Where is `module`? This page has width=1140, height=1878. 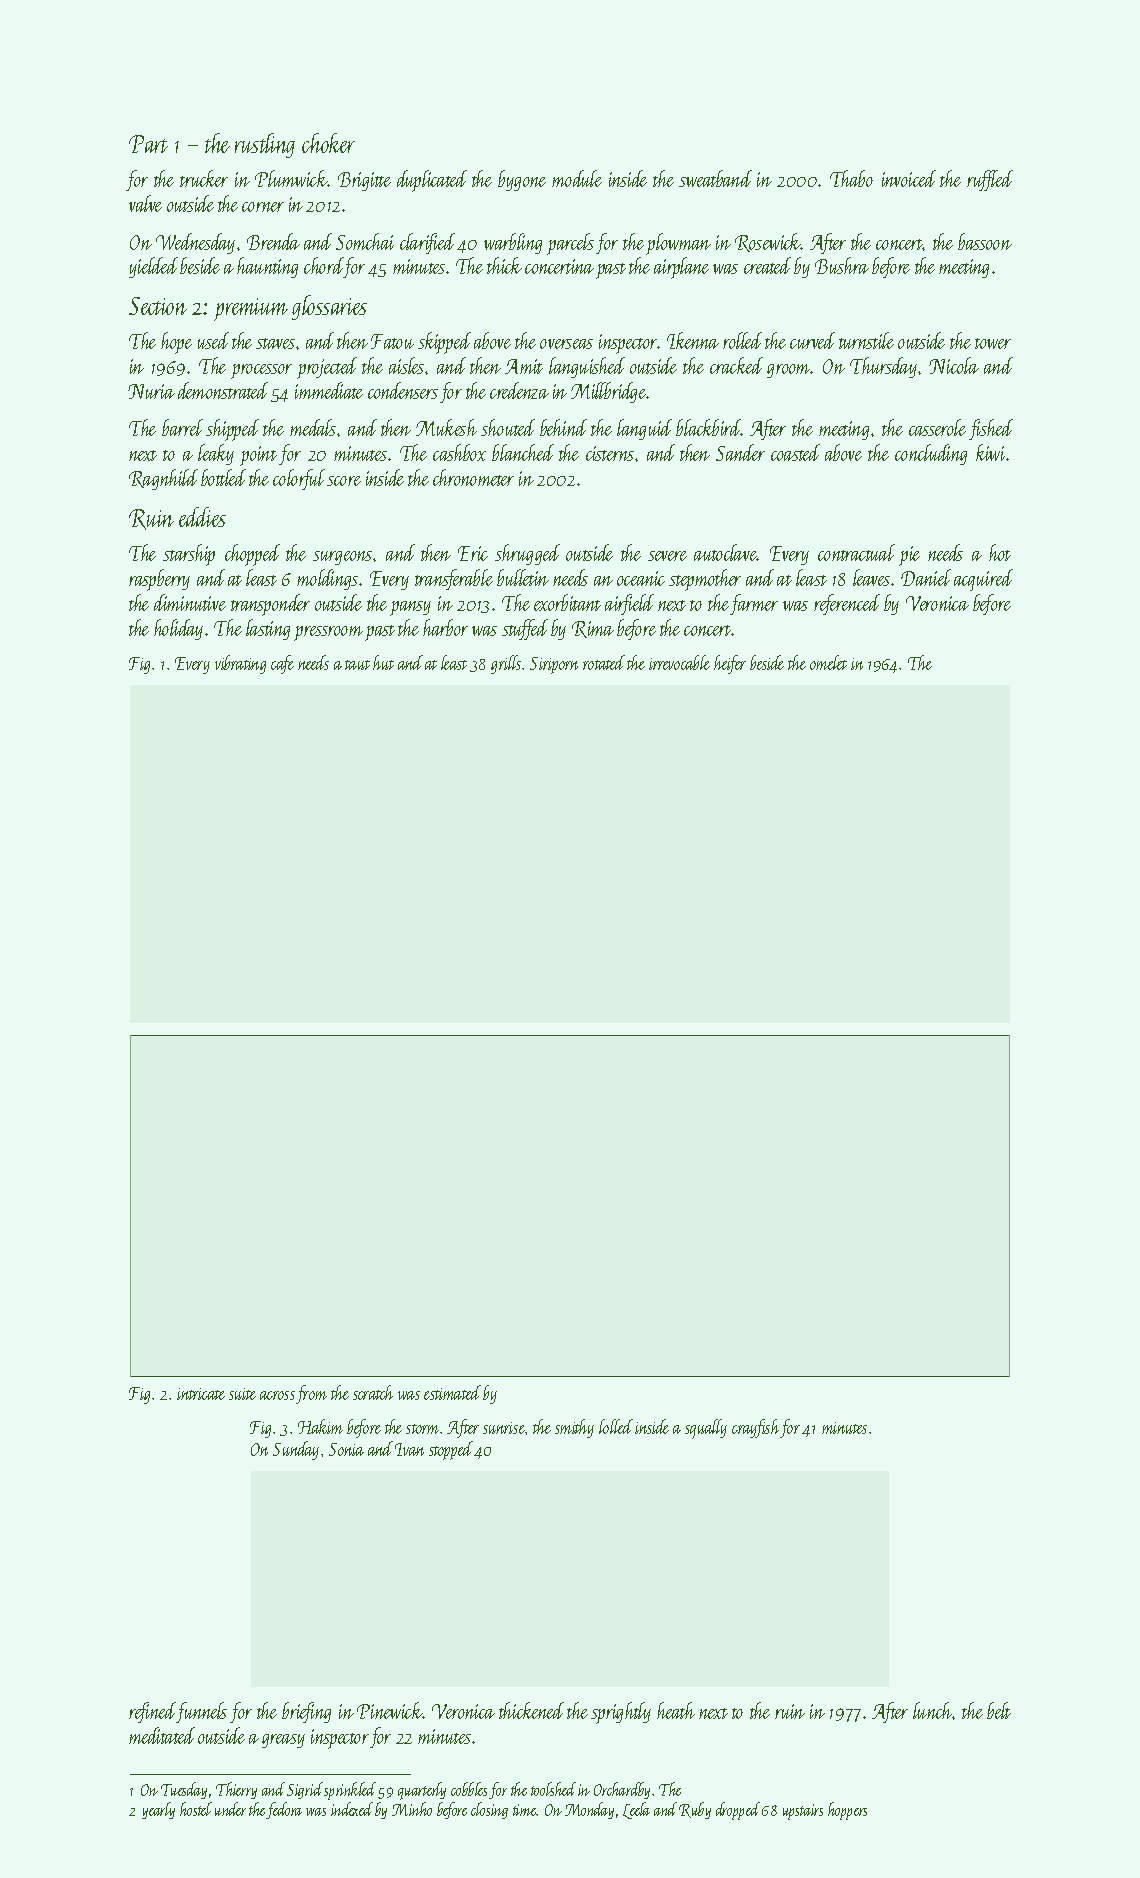
module is located at coordinates (577, 178).
